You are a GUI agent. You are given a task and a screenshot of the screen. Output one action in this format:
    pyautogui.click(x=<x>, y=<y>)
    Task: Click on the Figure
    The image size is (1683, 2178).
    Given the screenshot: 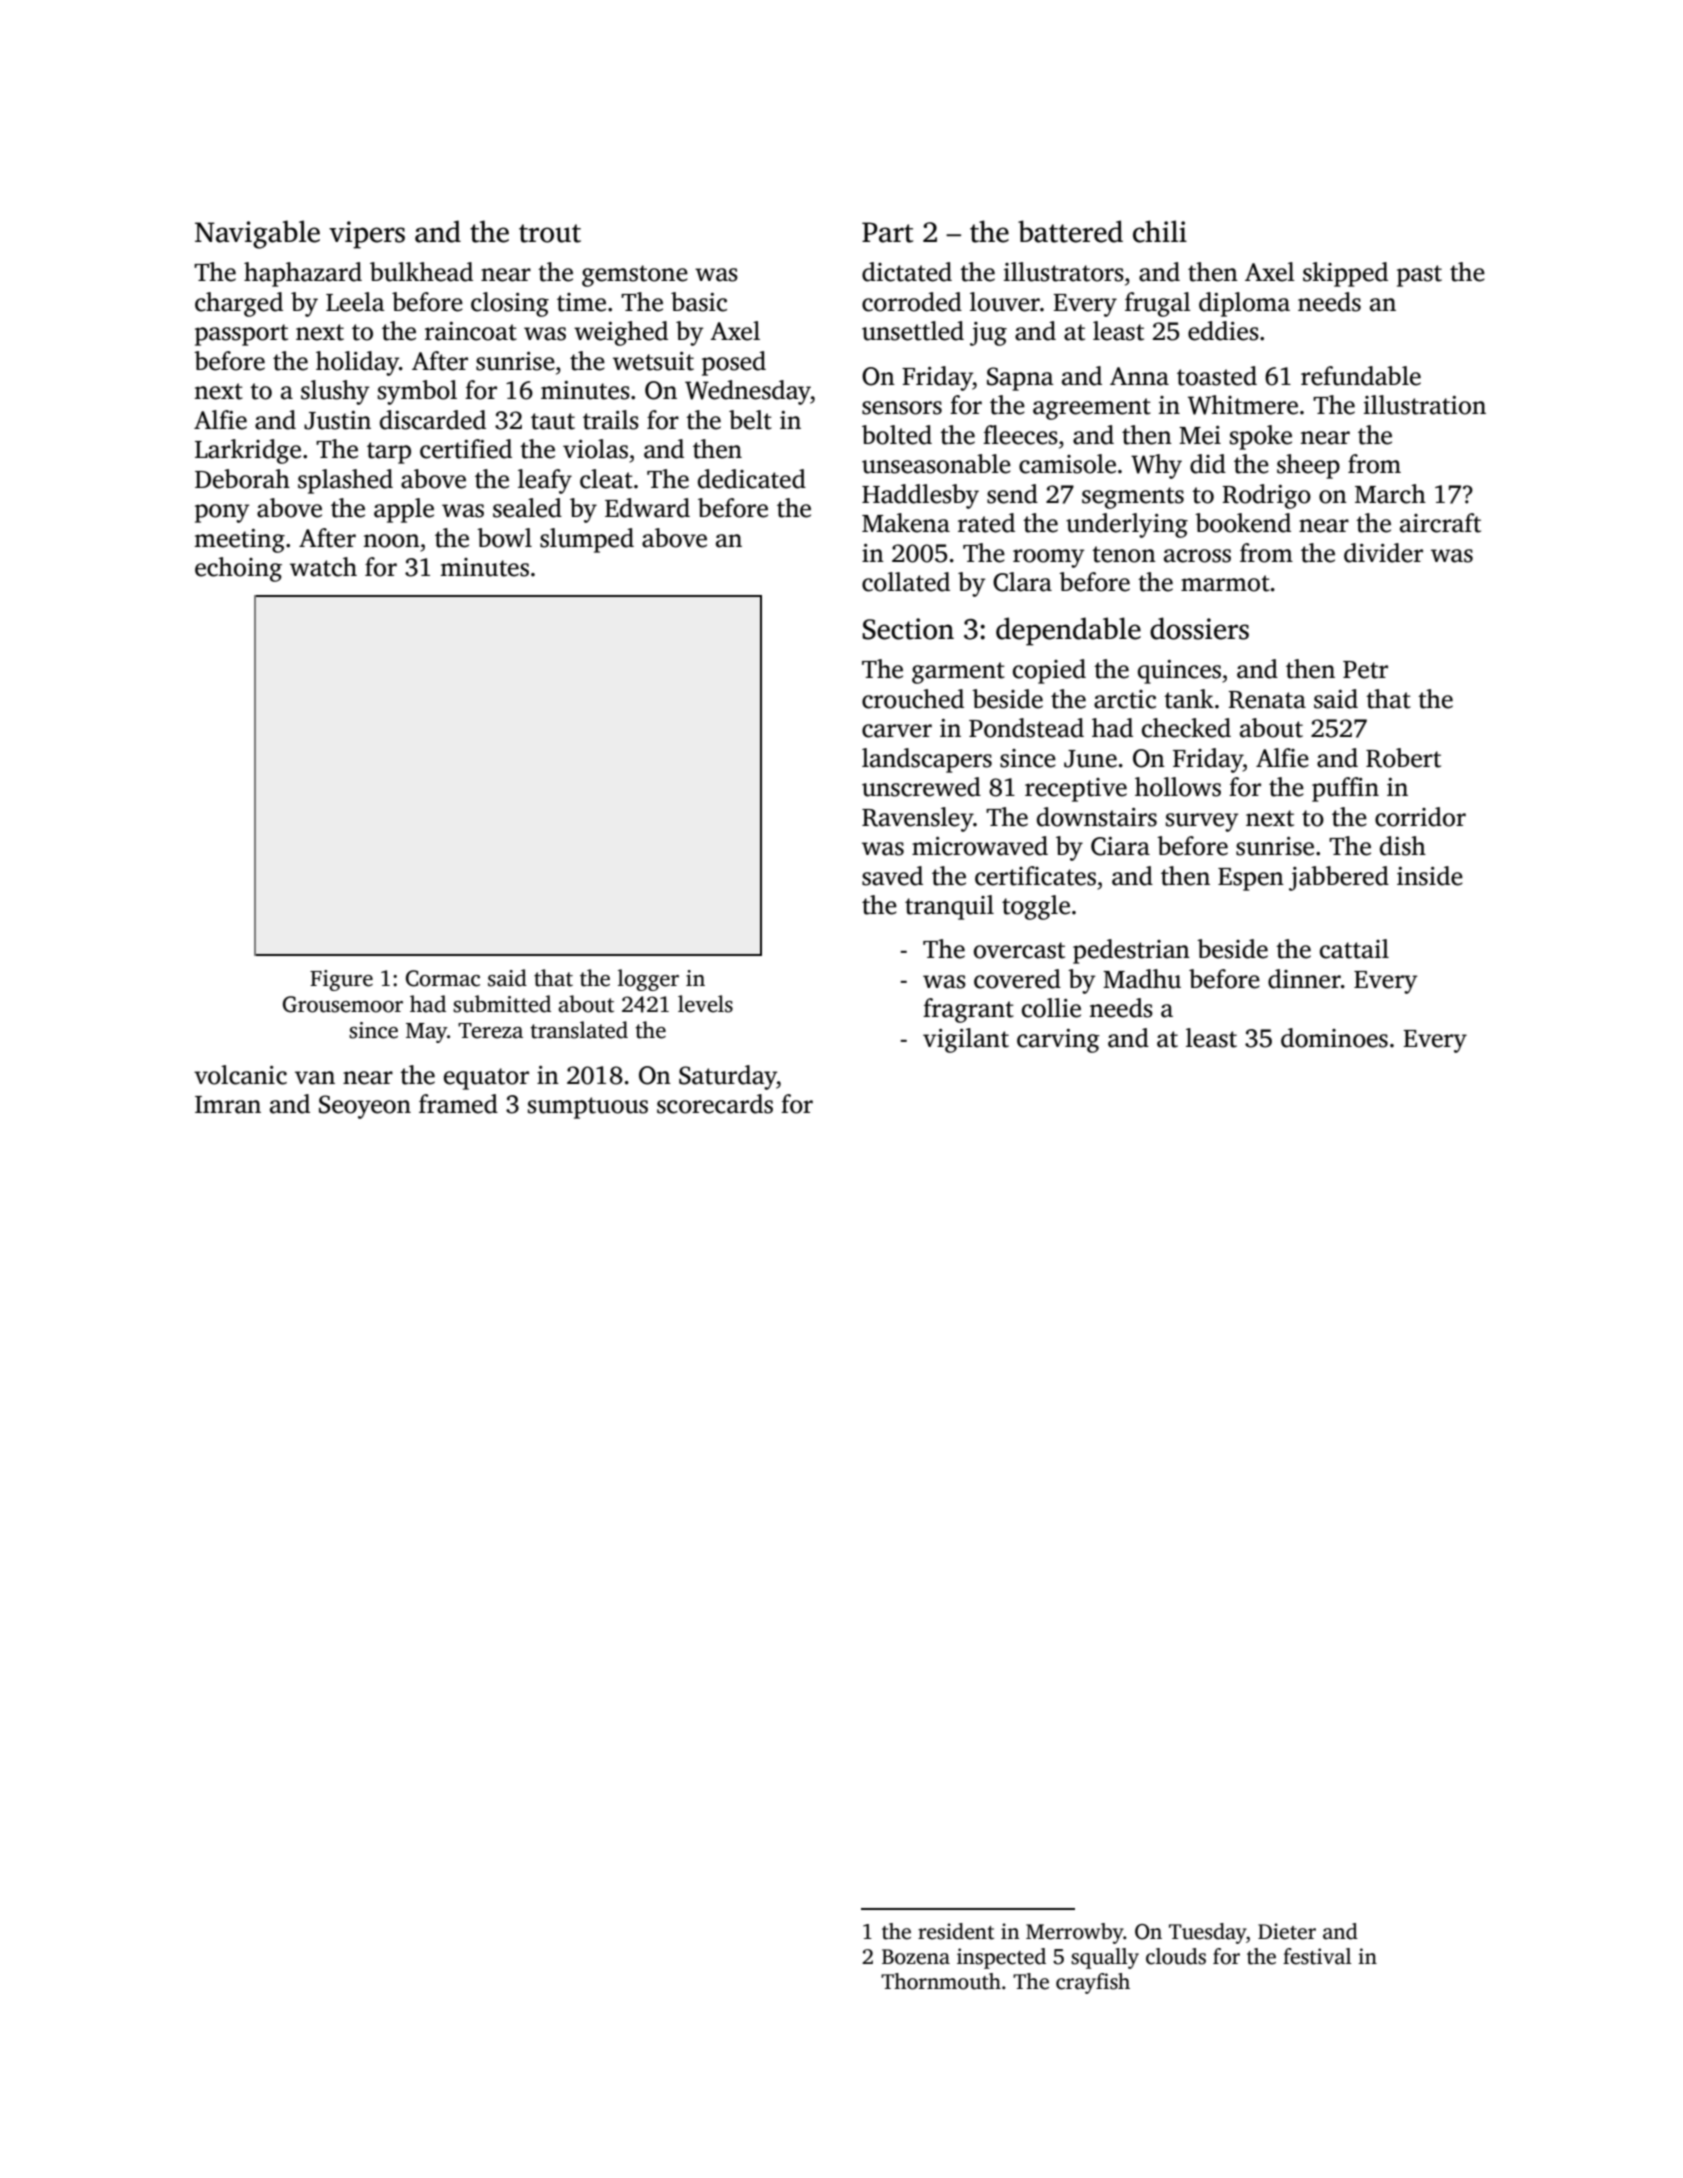 What is the action you would take?
    pyautogui.click(x=341, y=980)
